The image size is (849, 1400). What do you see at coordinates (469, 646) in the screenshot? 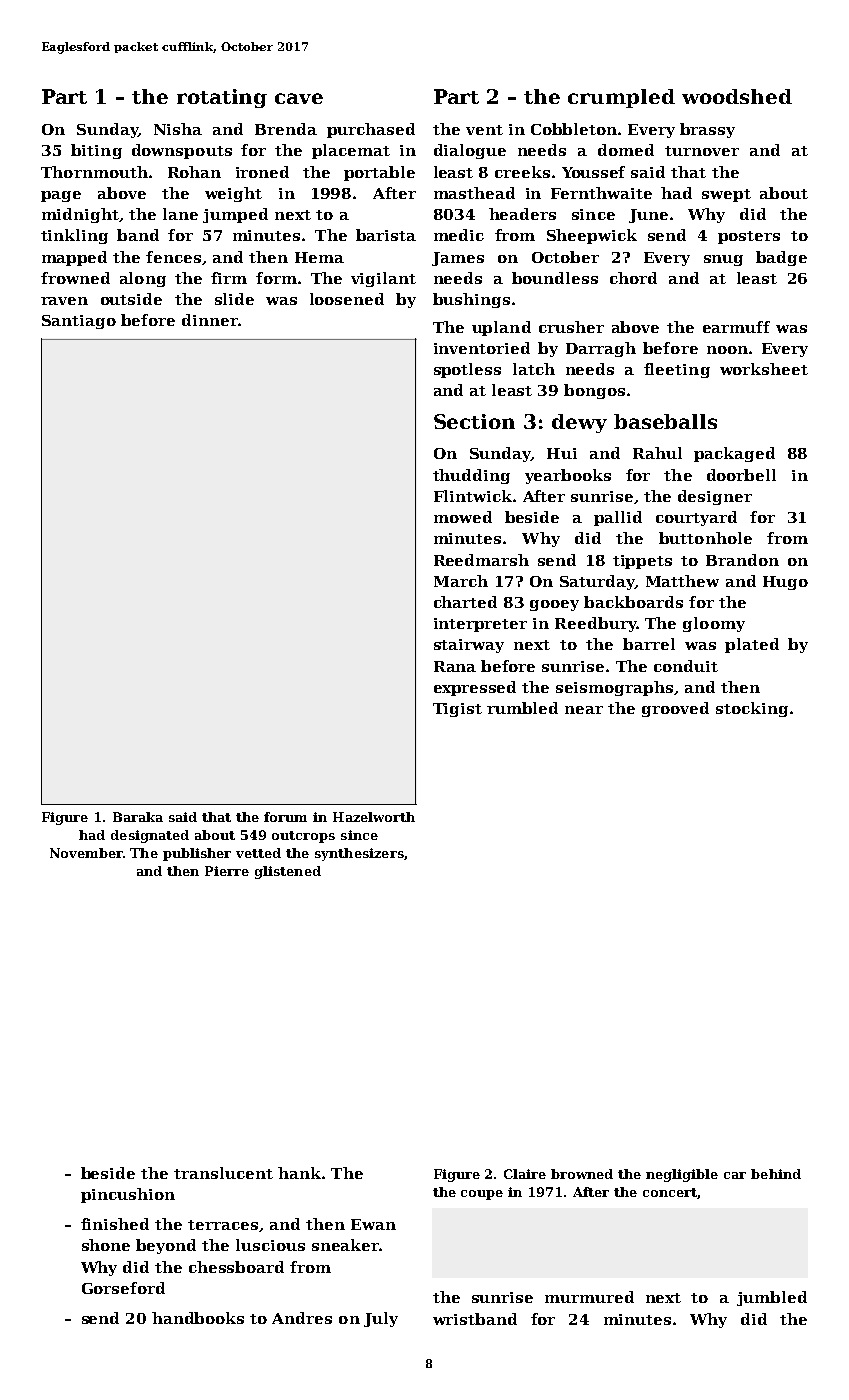
I see `stairway` at bounding box center [469, 646].
